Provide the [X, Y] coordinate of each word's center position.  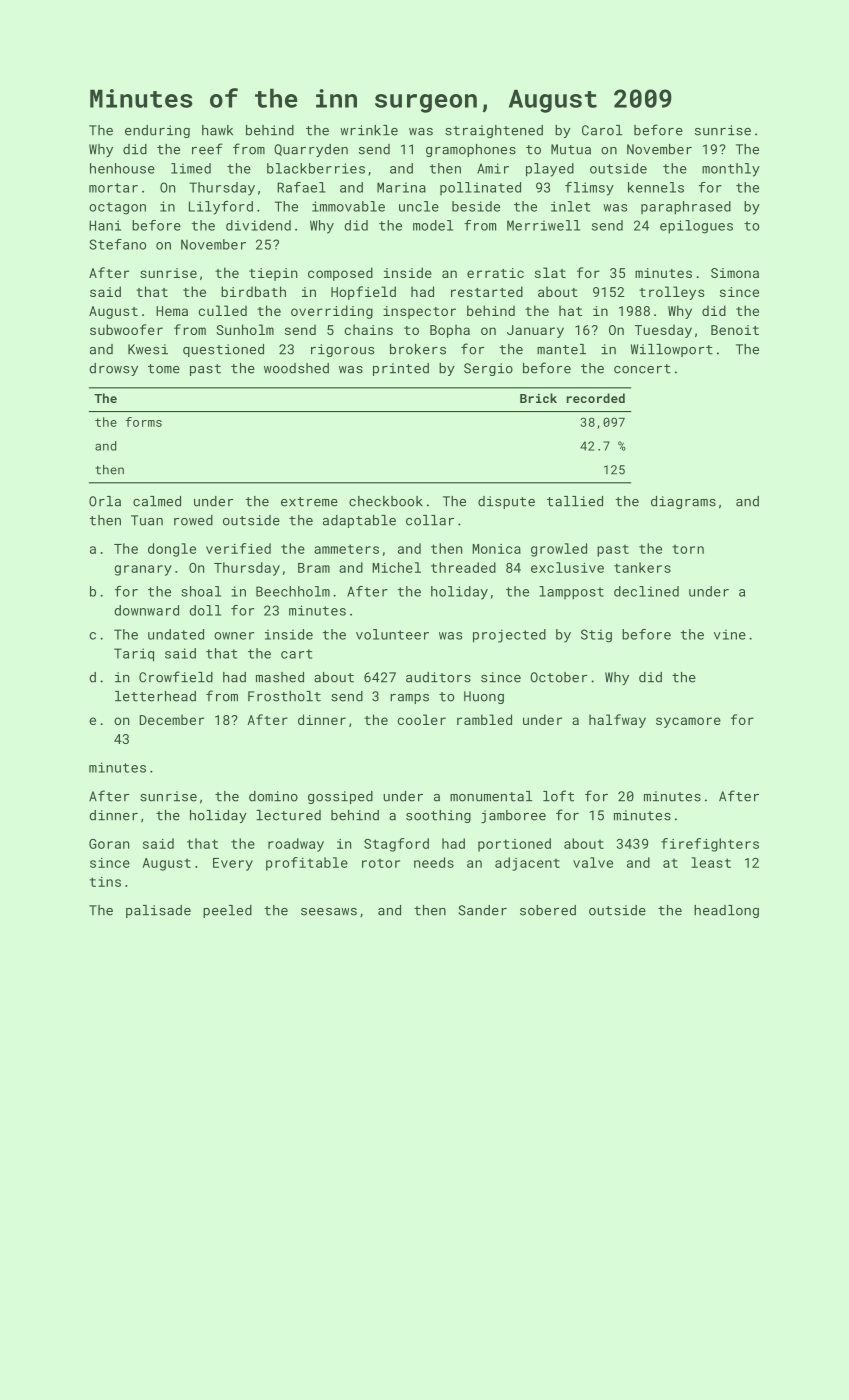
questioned [223, 350]
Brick [538, 398]
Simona [735, 273]
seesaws [329, 912]
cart [296, 654]
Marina [401, 187]
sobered [548, 910]
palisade [158, 911]
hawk [217, 130]
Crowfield [176, 677]
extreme [309, 502]
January [535, 331]
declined [646, 591]
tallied [575, 501]
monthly [731, 170]
